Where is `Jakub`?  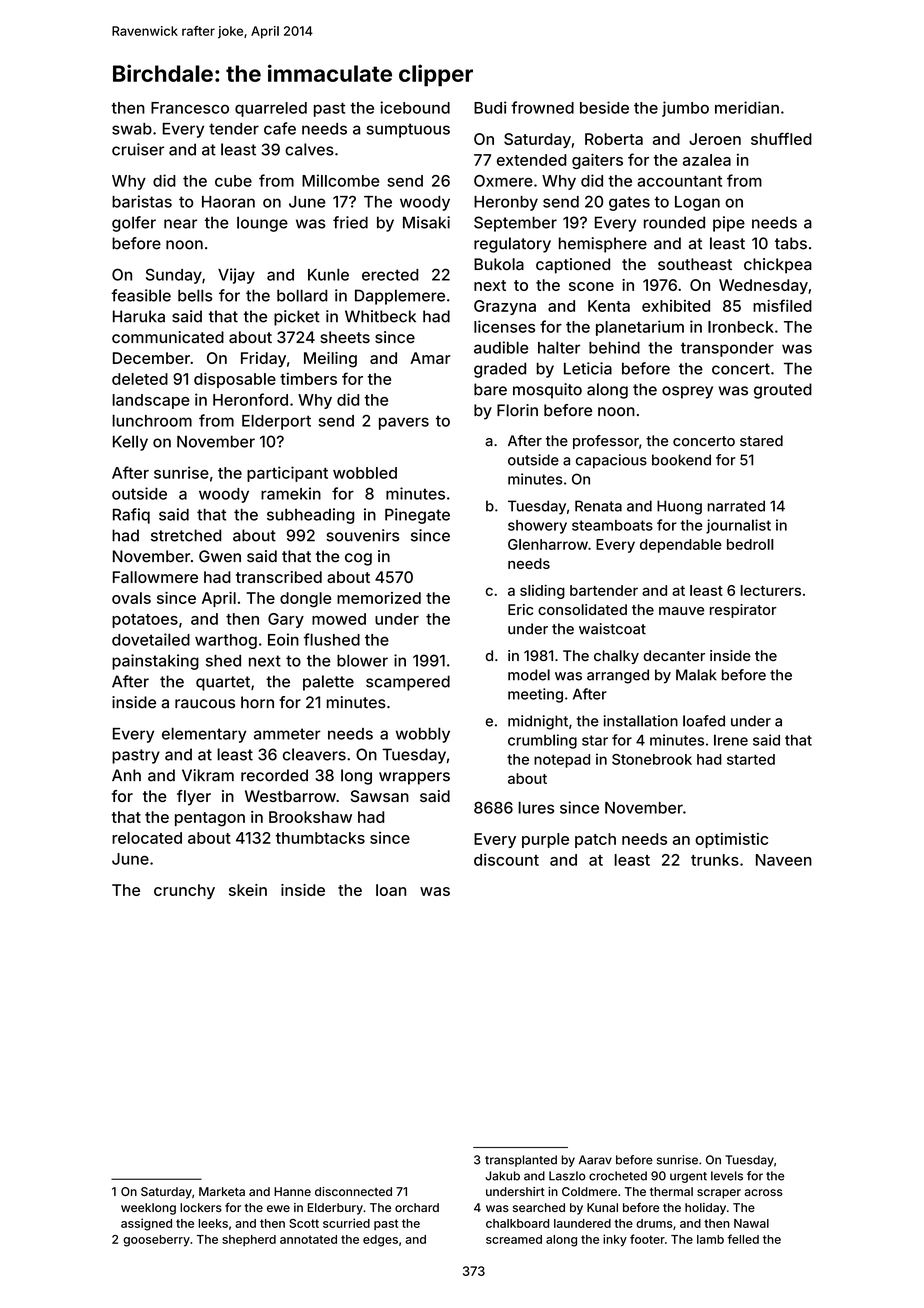 Jakub is located at coordinates (502, 1176).
